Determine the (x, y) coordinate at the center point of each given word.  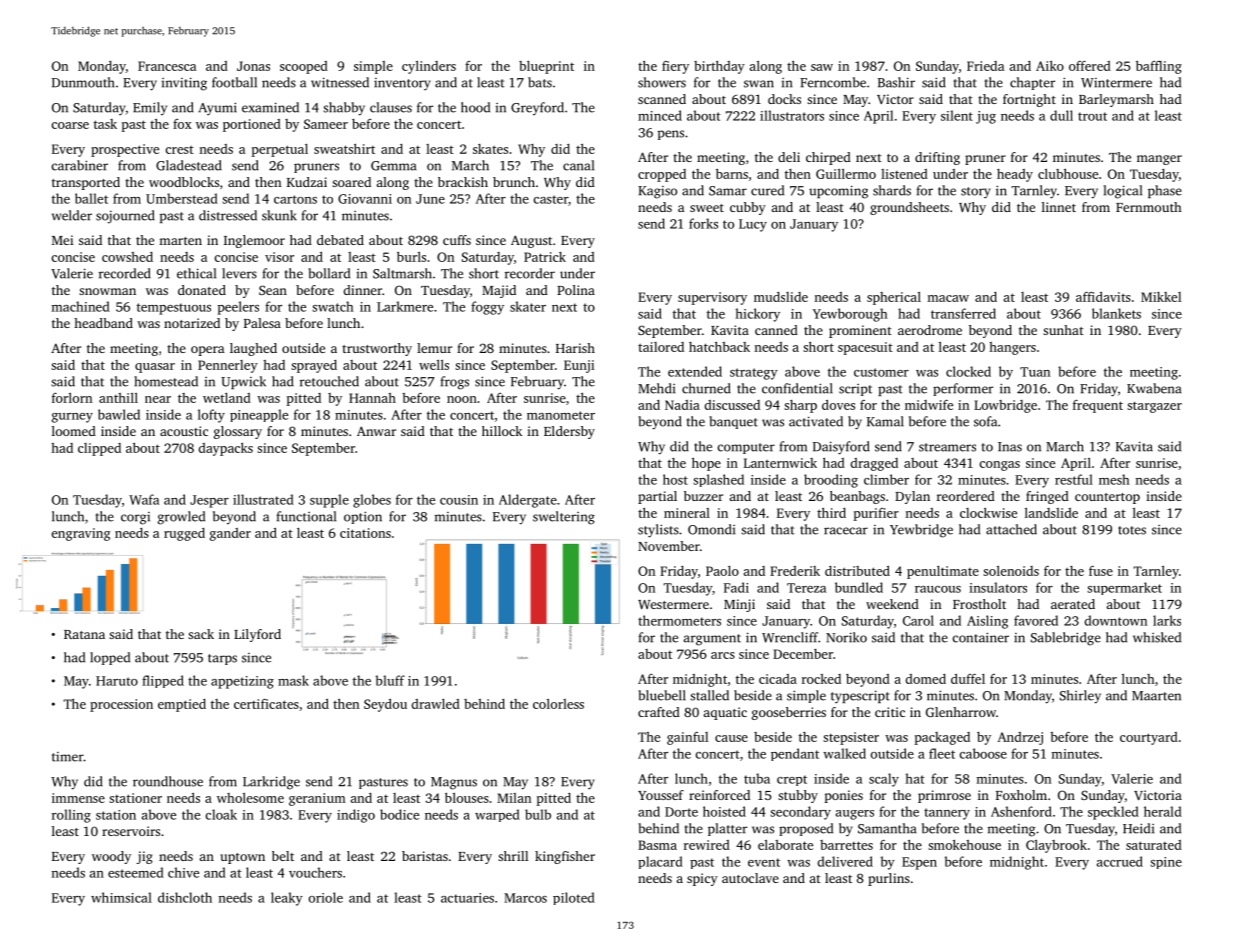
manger (1159, 160)
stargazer (1154, 407)
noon (462, 399)
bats (540, 82)
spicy (702, 879)
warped (497, 815)
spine (1166, 863)
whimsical (121, 897)
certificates (266, 704)
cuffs (457, 240)
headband (103, 323)
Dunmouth (83, 82)
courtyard (1149, 738)
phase (1165, 191)
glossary (238, 432)
